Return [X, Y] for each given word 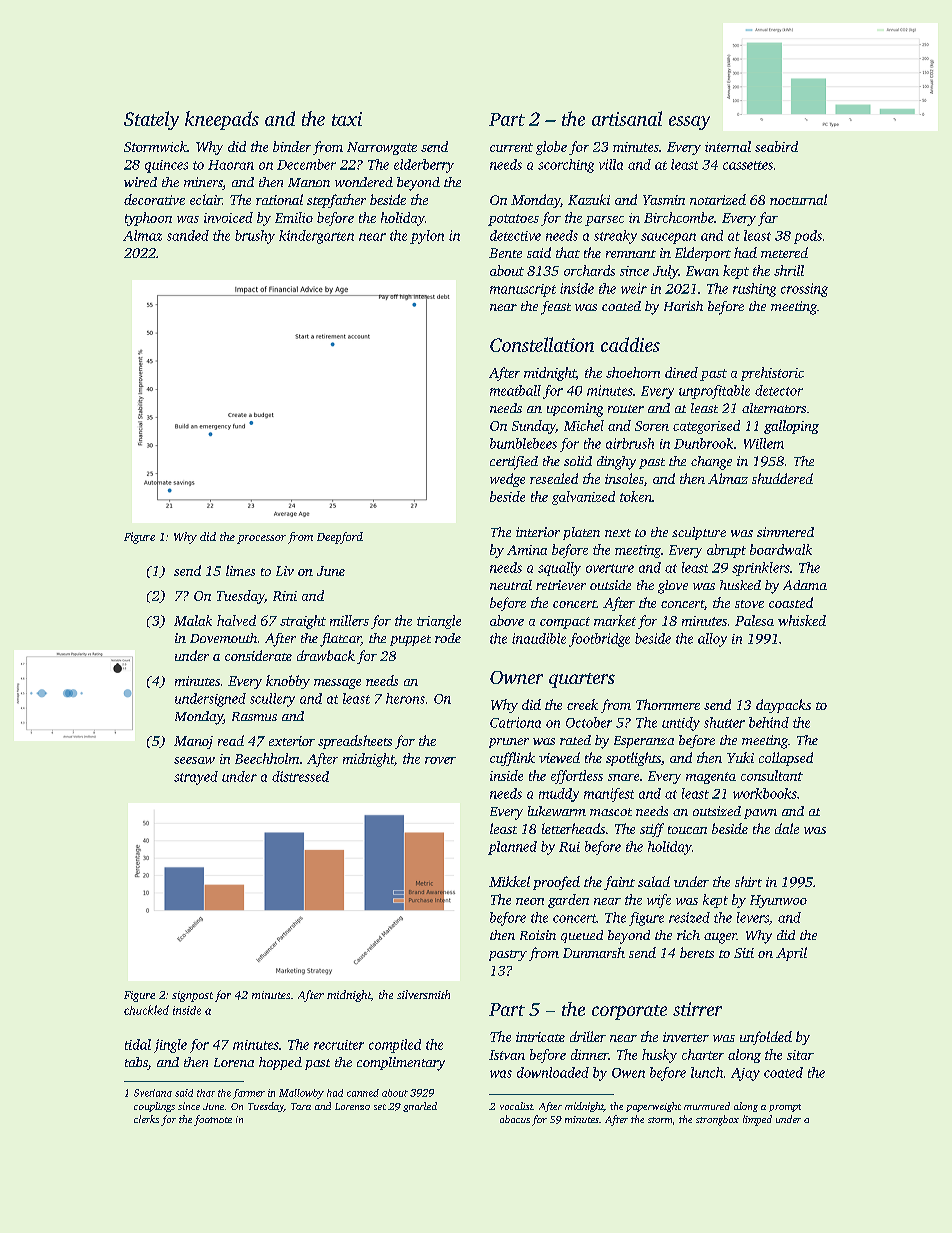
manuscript [523, 290]
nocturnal [798, 199]
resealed [554, 478]
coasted [791, 602]
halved [236, 620]
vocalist [516, 1106]
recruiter [339, 1045]
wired [140, 182]
